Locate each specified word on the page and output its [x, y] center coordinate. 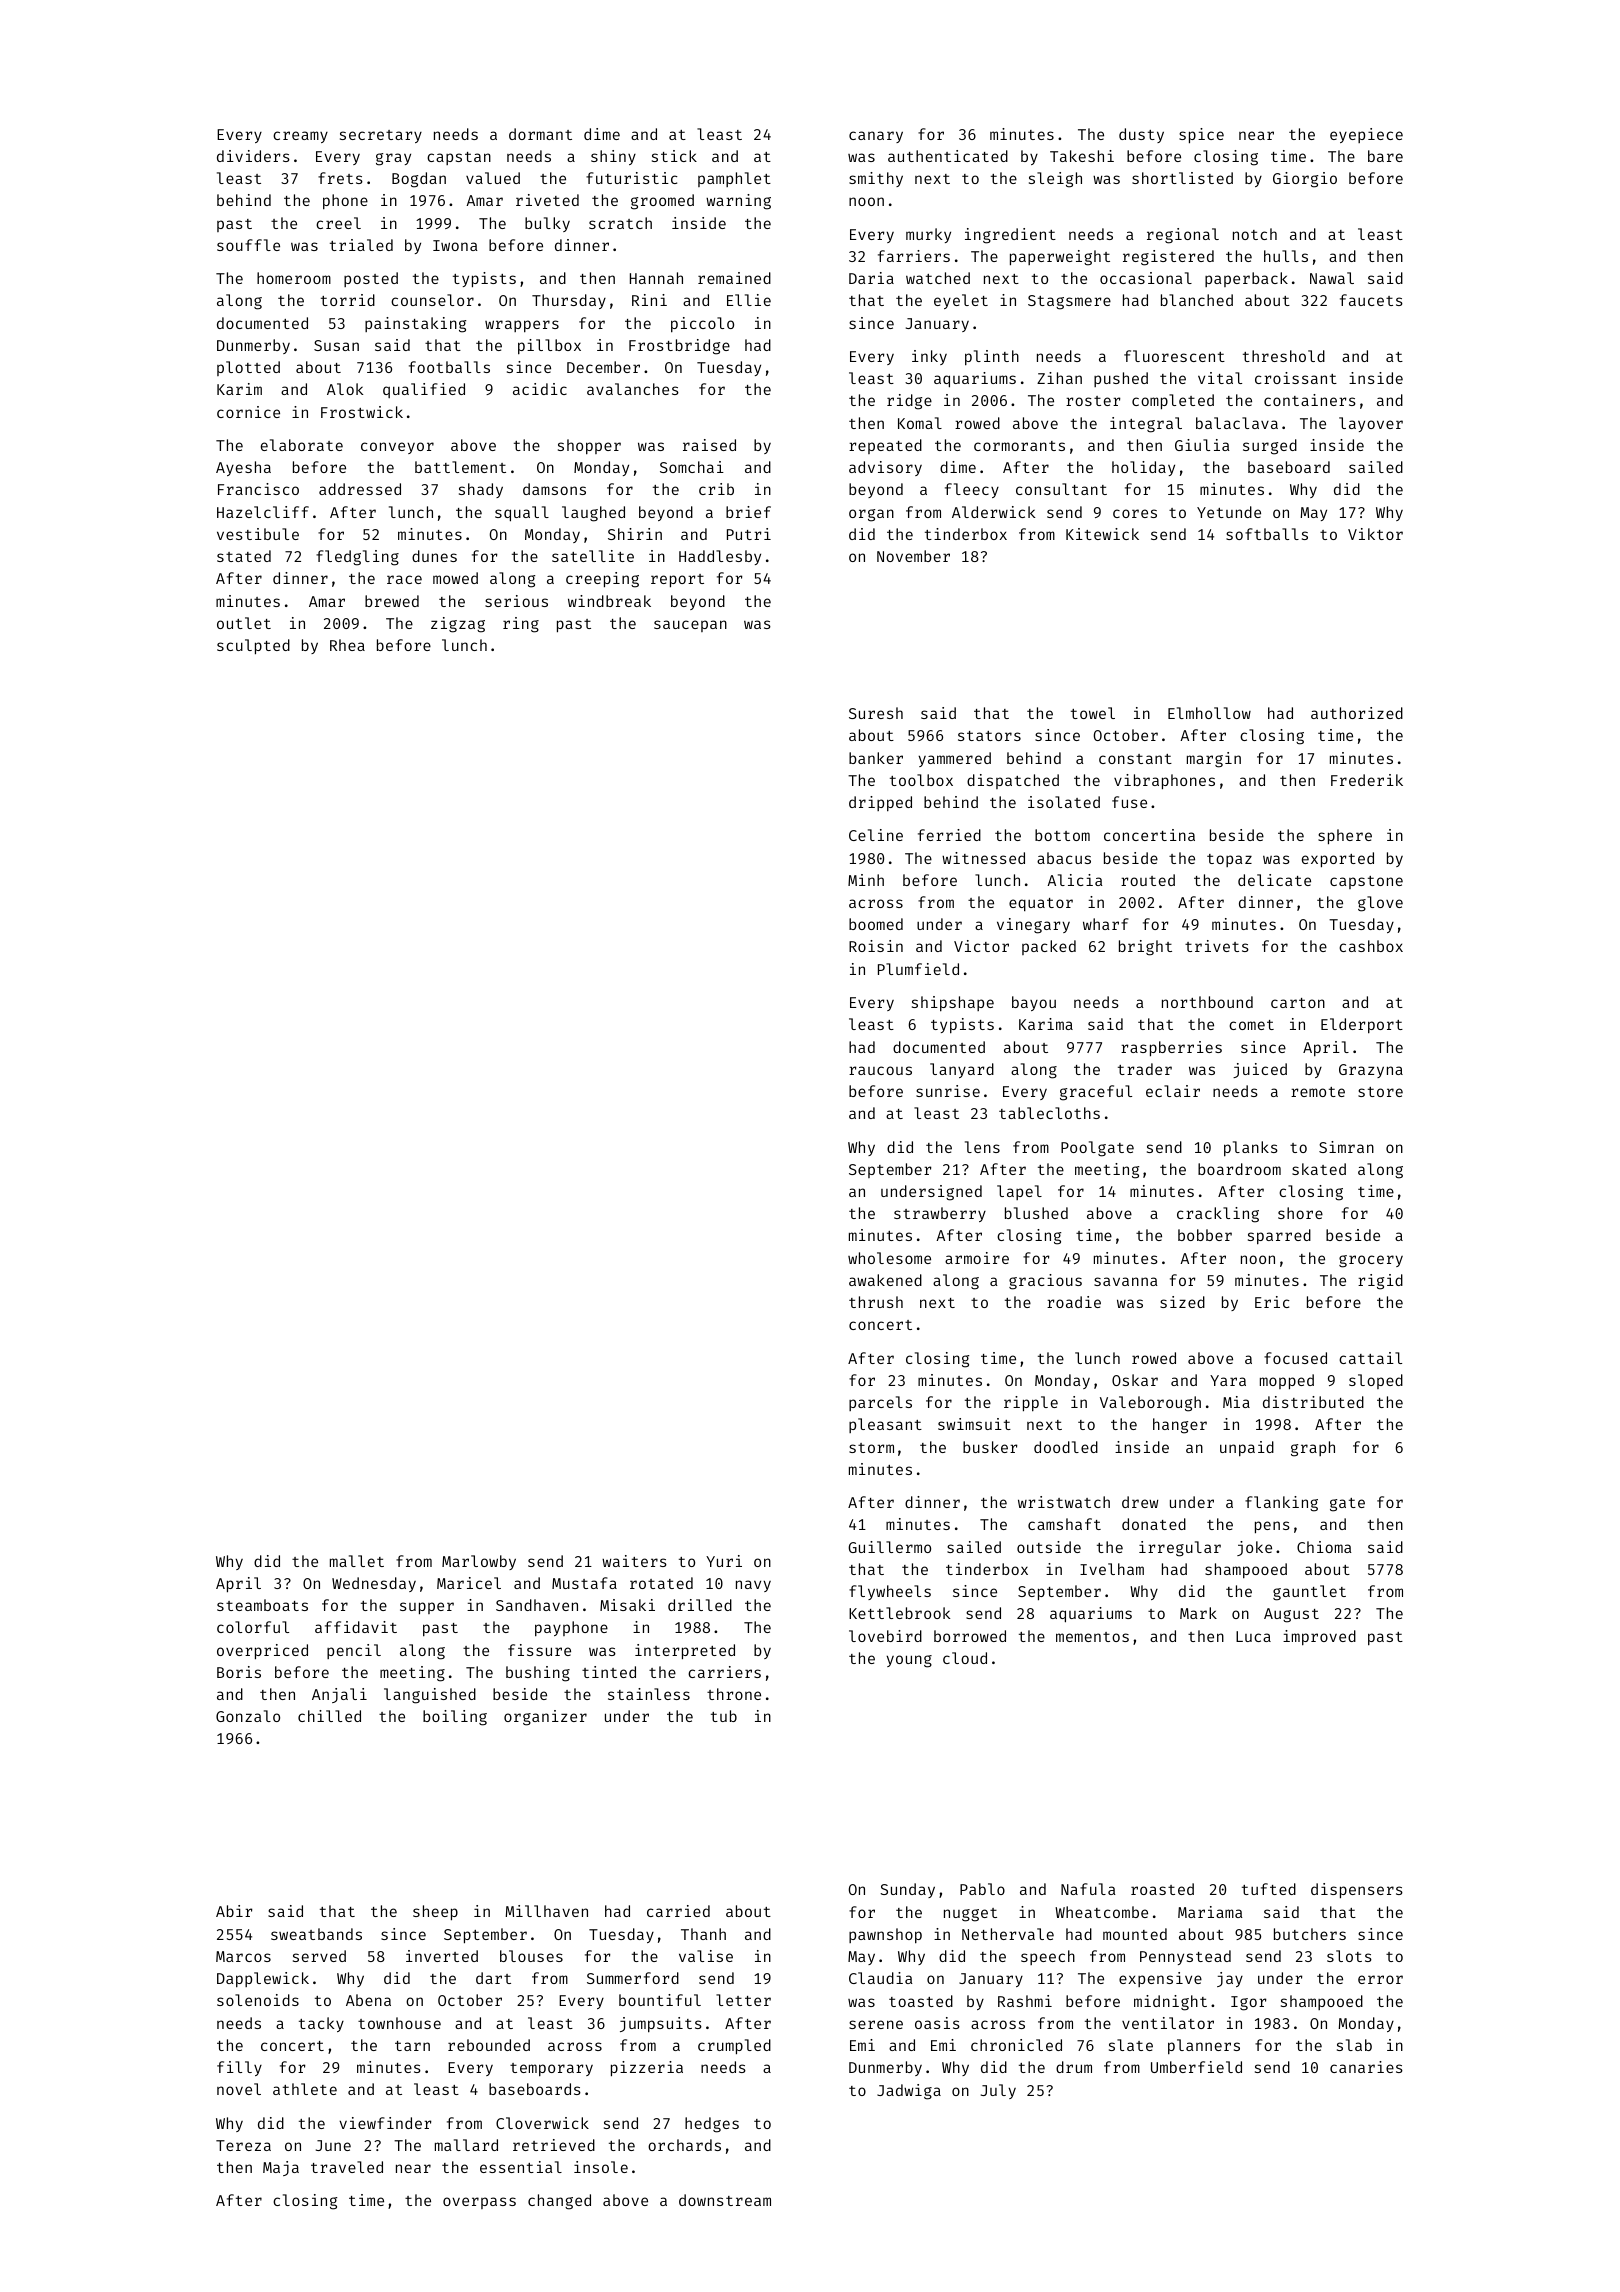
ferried [949, 835]
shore [1300, 1213]
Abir [234, 1911]
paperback [1246, 279]
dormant [540, 134]
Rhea [347, 645]
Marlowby [479, 1562]
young [909, 1661]
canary [876, 137]
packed [1049, 947]
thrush [876, 1302]
